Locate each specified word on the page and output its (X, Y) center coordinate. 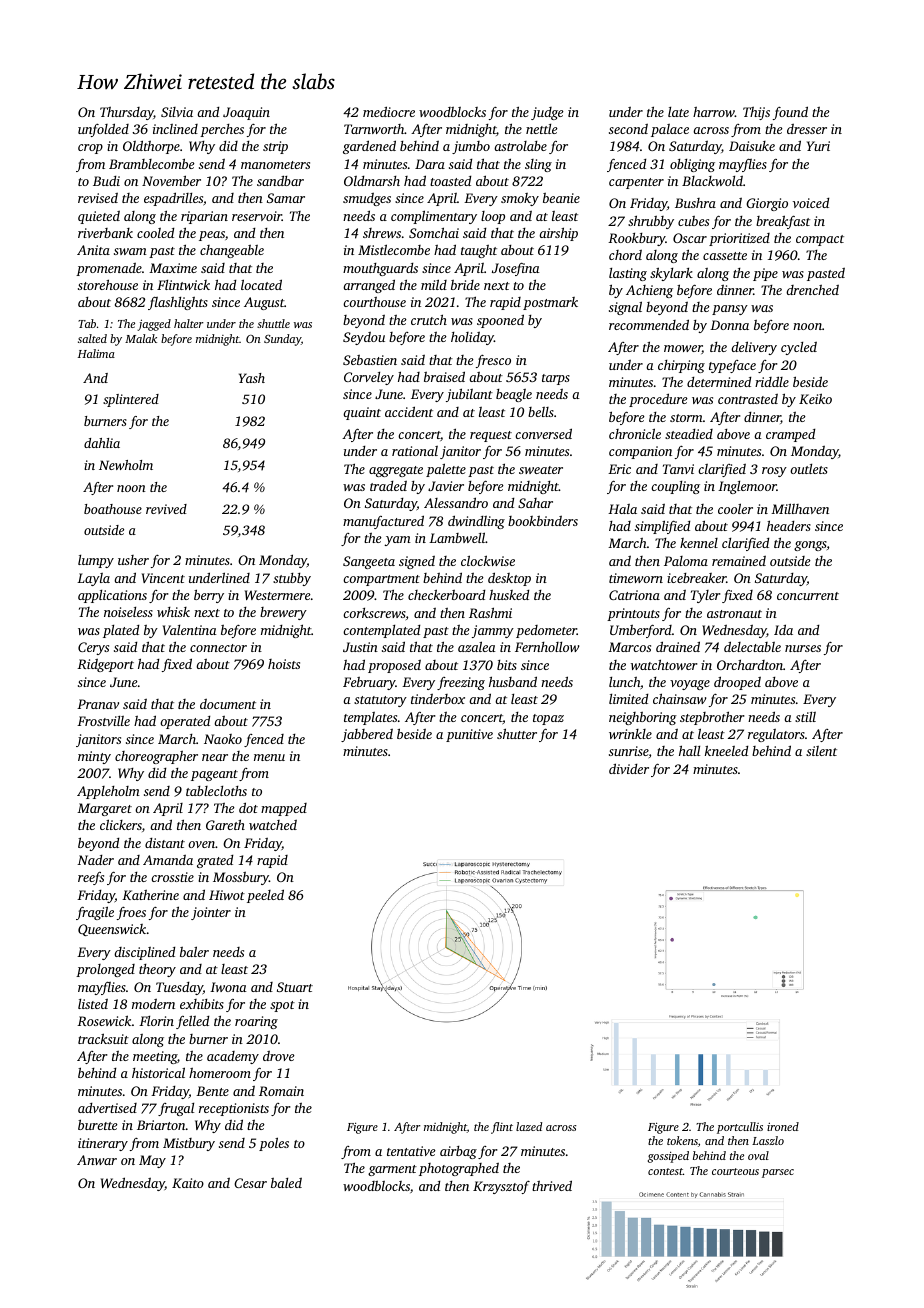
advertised (107, 1108)
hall (689, 750)
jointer (211, 913)
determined (719, 382)
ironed (783, 1126)
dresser (807, 129)
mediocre (389, 111)
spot (282, 1006)
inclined (175, 129)
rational (415, 451)
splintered (131, 400)
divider (629, 768)
